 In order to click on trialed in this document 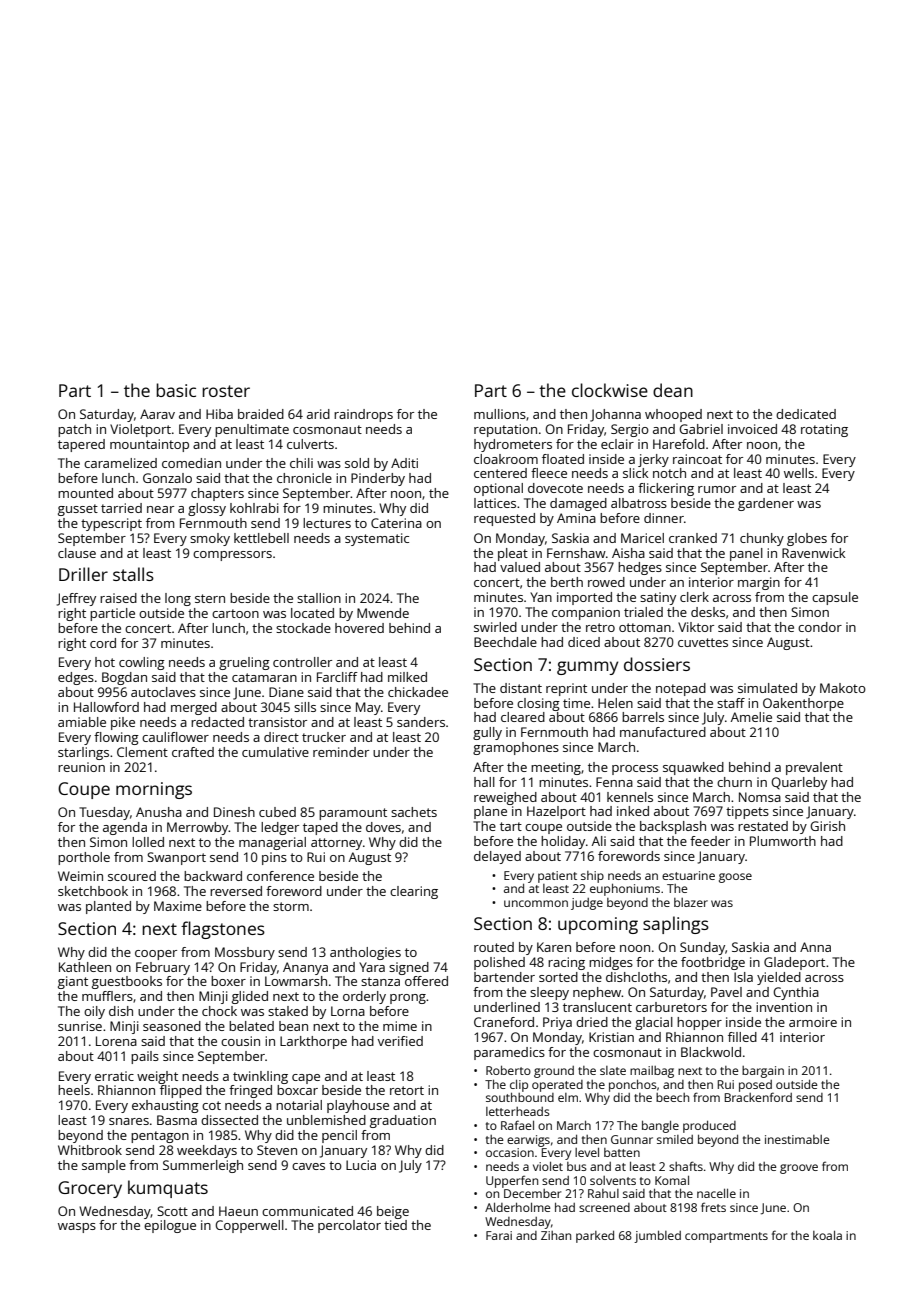, I will do `click(643, 612)`.
